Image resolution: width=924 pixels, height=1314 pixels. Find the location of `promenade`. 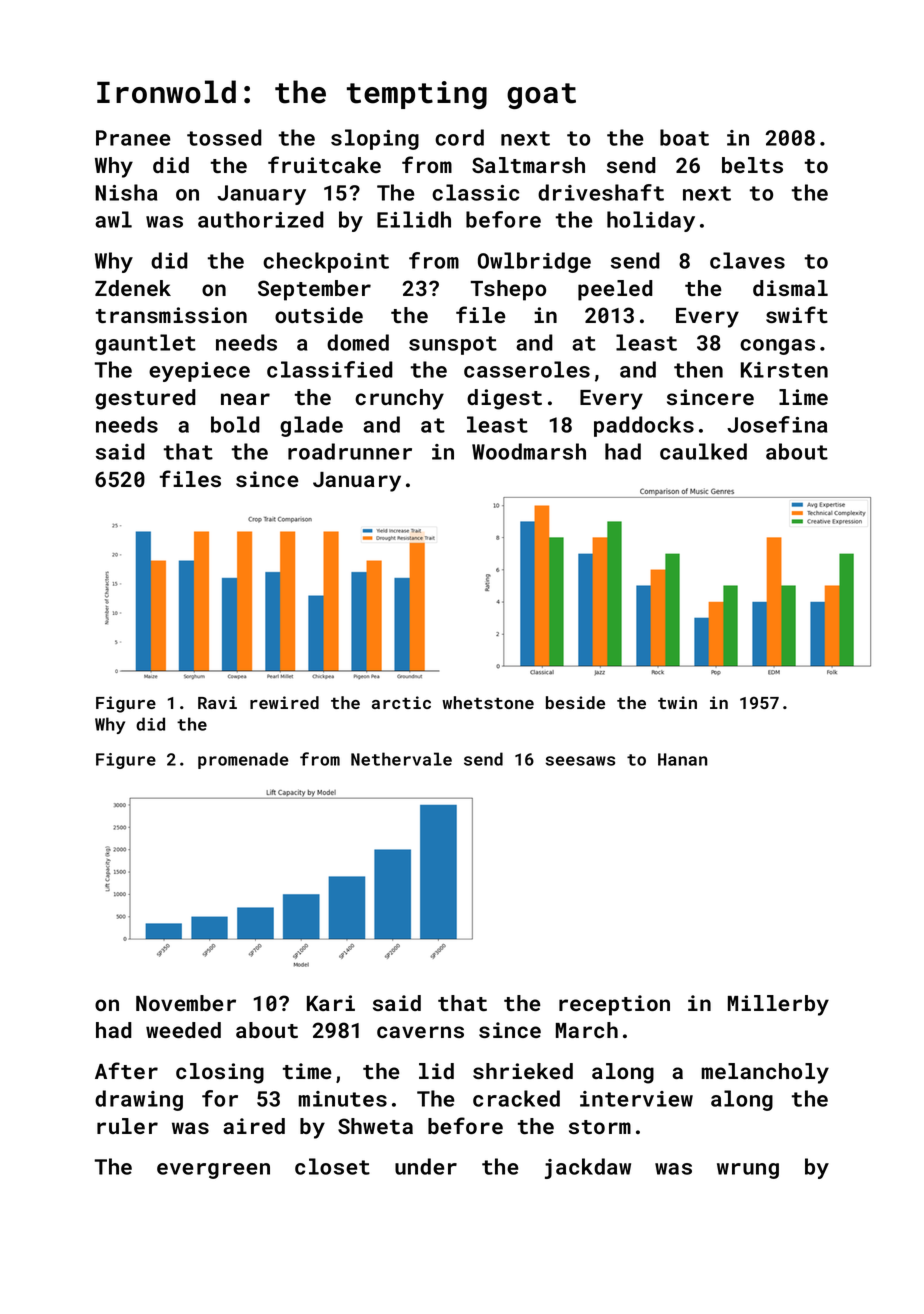

promenade is located at coordinates (243, 760).
